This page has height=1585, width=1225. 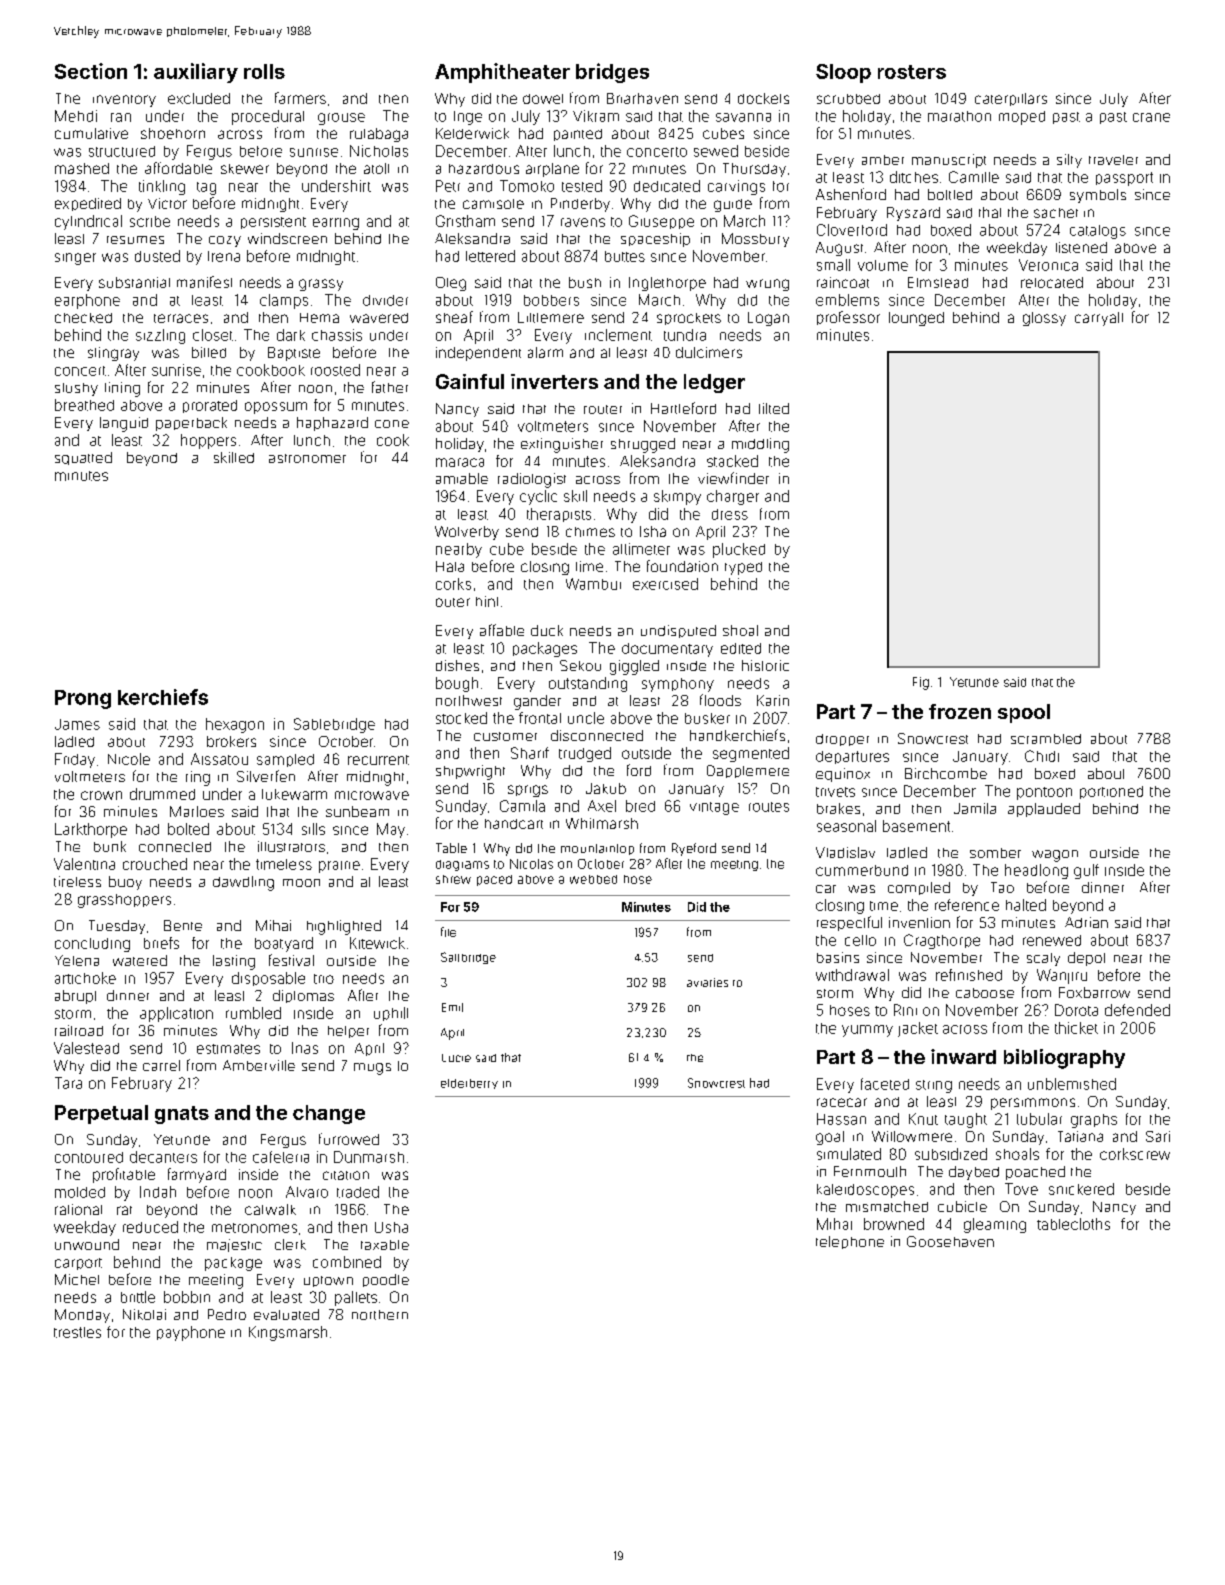 What do you see at coordinates (537, 702) in the page?
I see `gander` at bounding box center [537, 702].
